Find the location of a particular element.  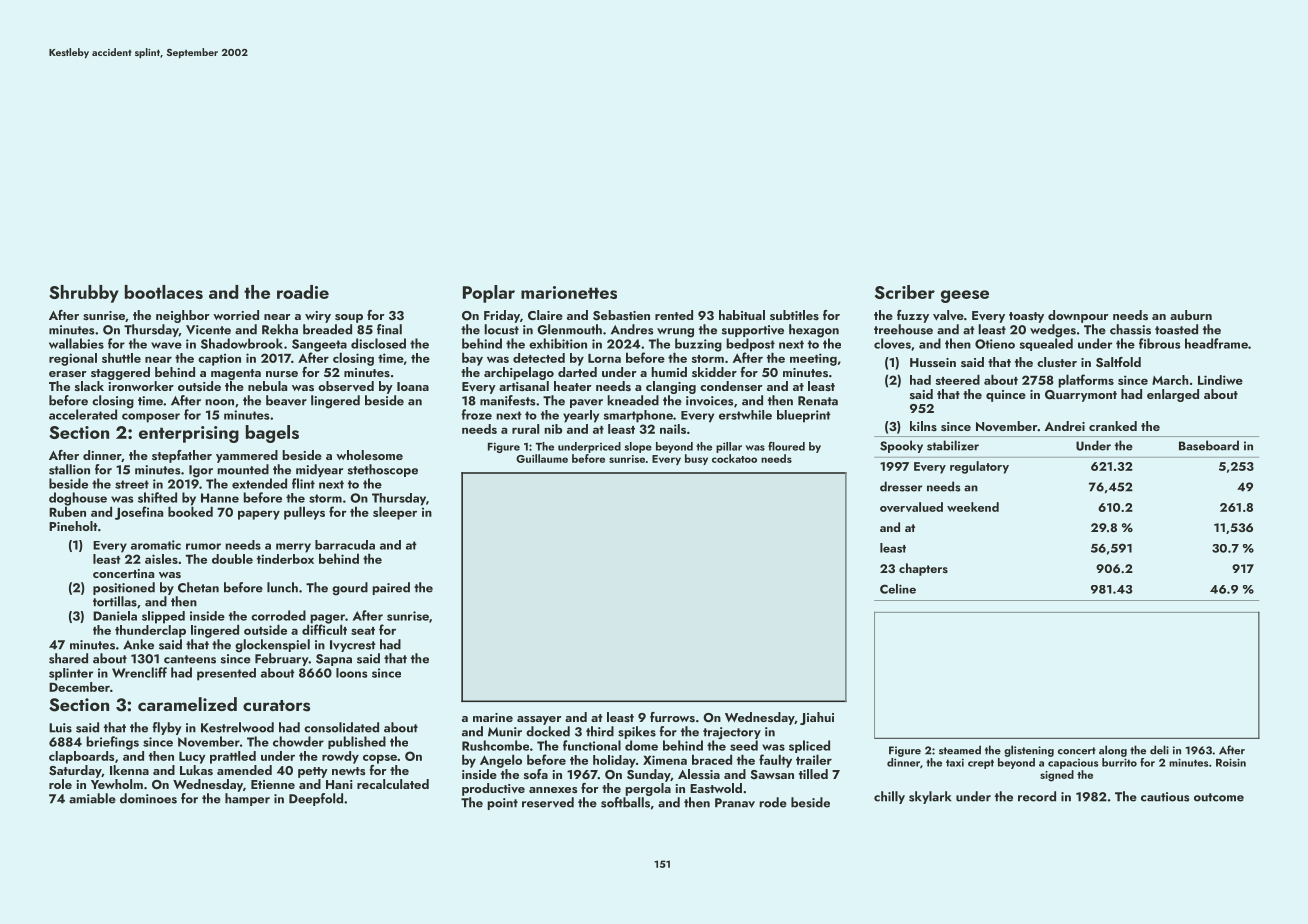

chapters is located at coordinates (923, 569).
